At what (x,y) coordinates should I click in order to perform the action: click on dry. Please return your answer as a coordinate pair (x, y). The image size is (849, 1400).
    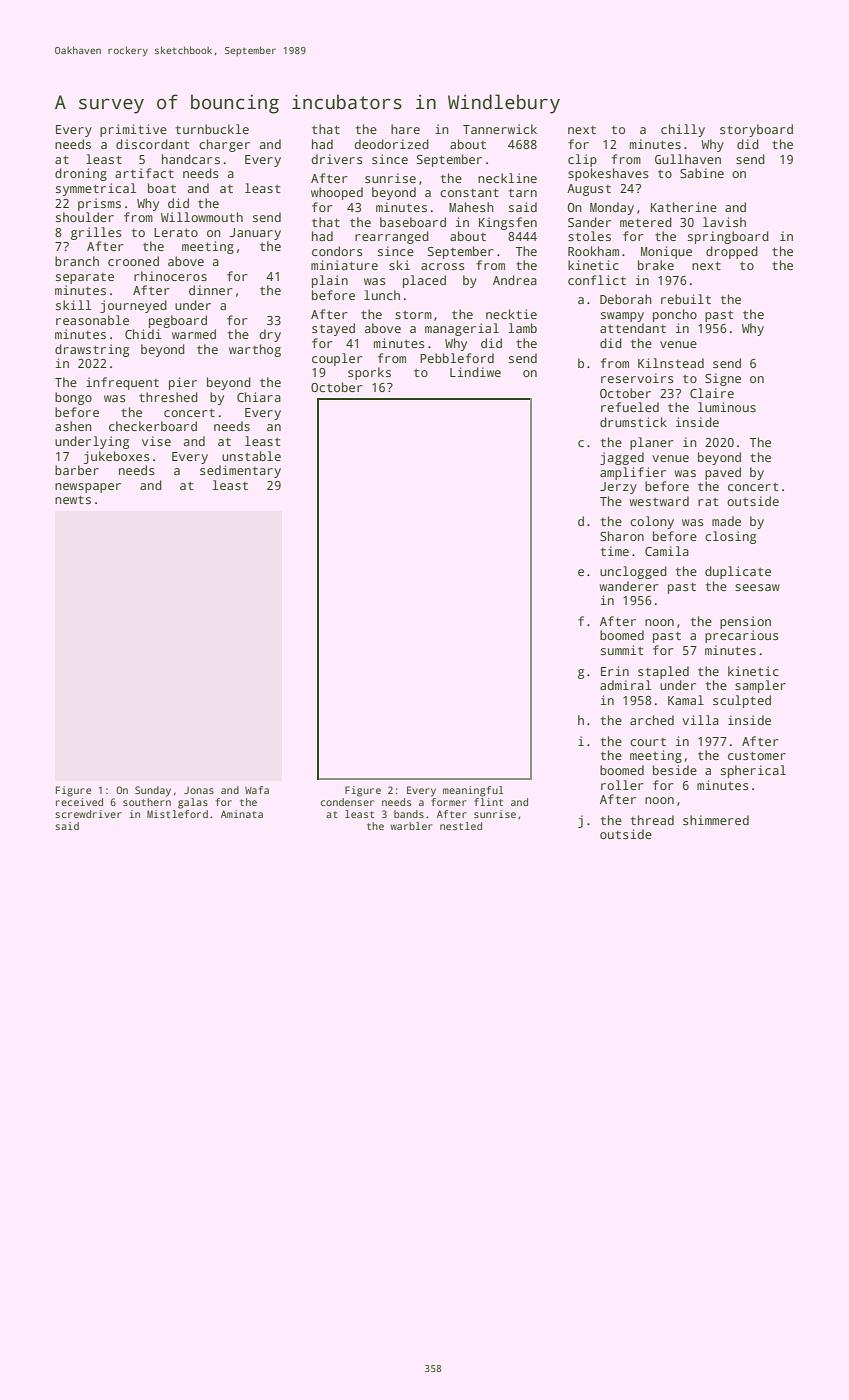
    Looking at the image, I should click on (270, 335).
